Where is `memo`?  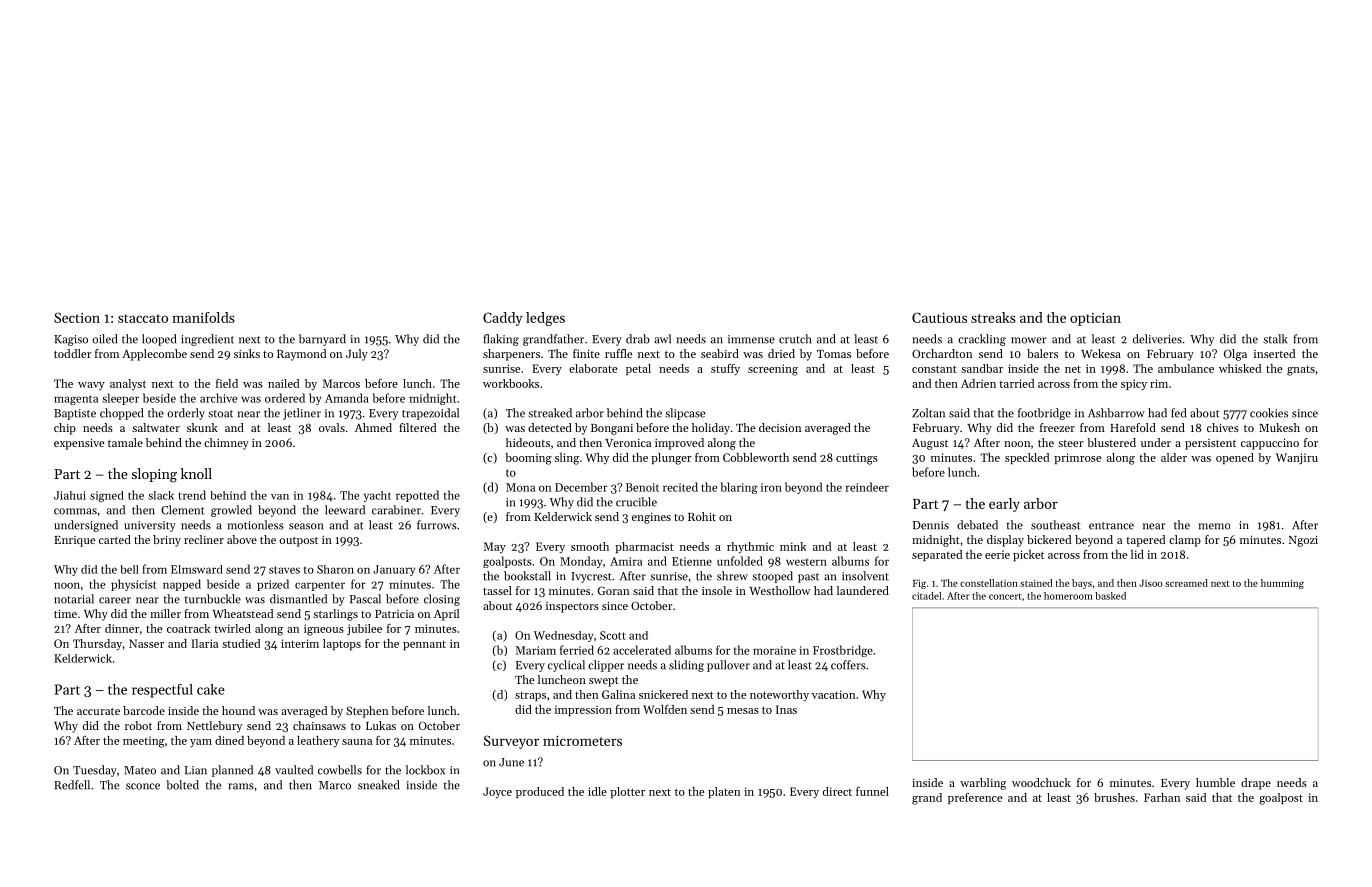 memo is located at coordinates (1214, 526).
